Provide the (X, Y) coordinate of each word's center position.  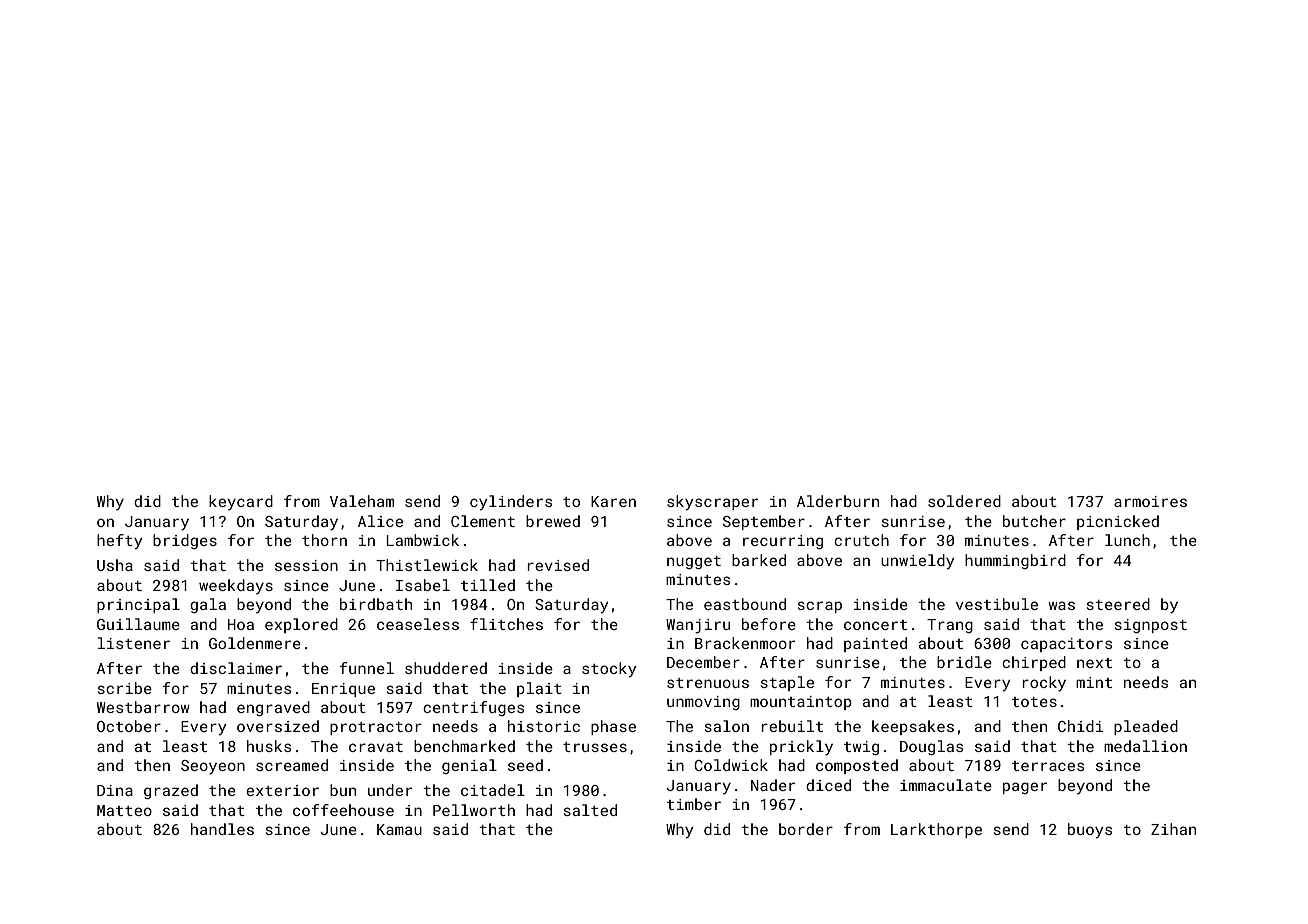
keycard (241, 502)
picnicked (1118, 522)
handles (222, 829)
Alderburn (838, 501)
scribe (125, 688)
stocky (609, 670)
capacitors (1066, 645)
